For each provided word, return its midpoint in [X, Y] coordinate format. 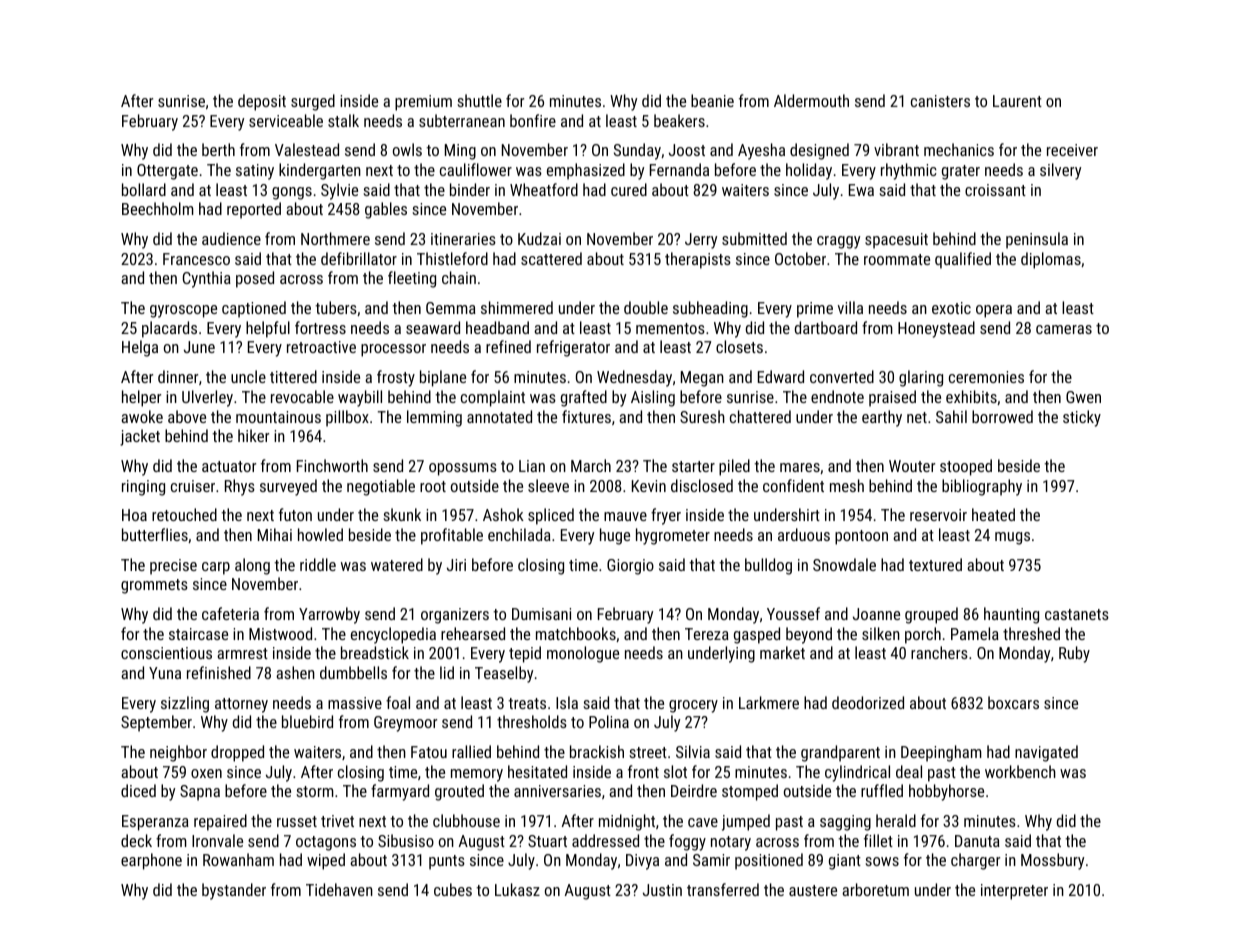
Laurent [1017, 101]
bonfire [533, 120]
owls [407, 149]
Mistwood [280, 633]
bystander [234, 891]
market [782, 652]
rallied [471, 751]
